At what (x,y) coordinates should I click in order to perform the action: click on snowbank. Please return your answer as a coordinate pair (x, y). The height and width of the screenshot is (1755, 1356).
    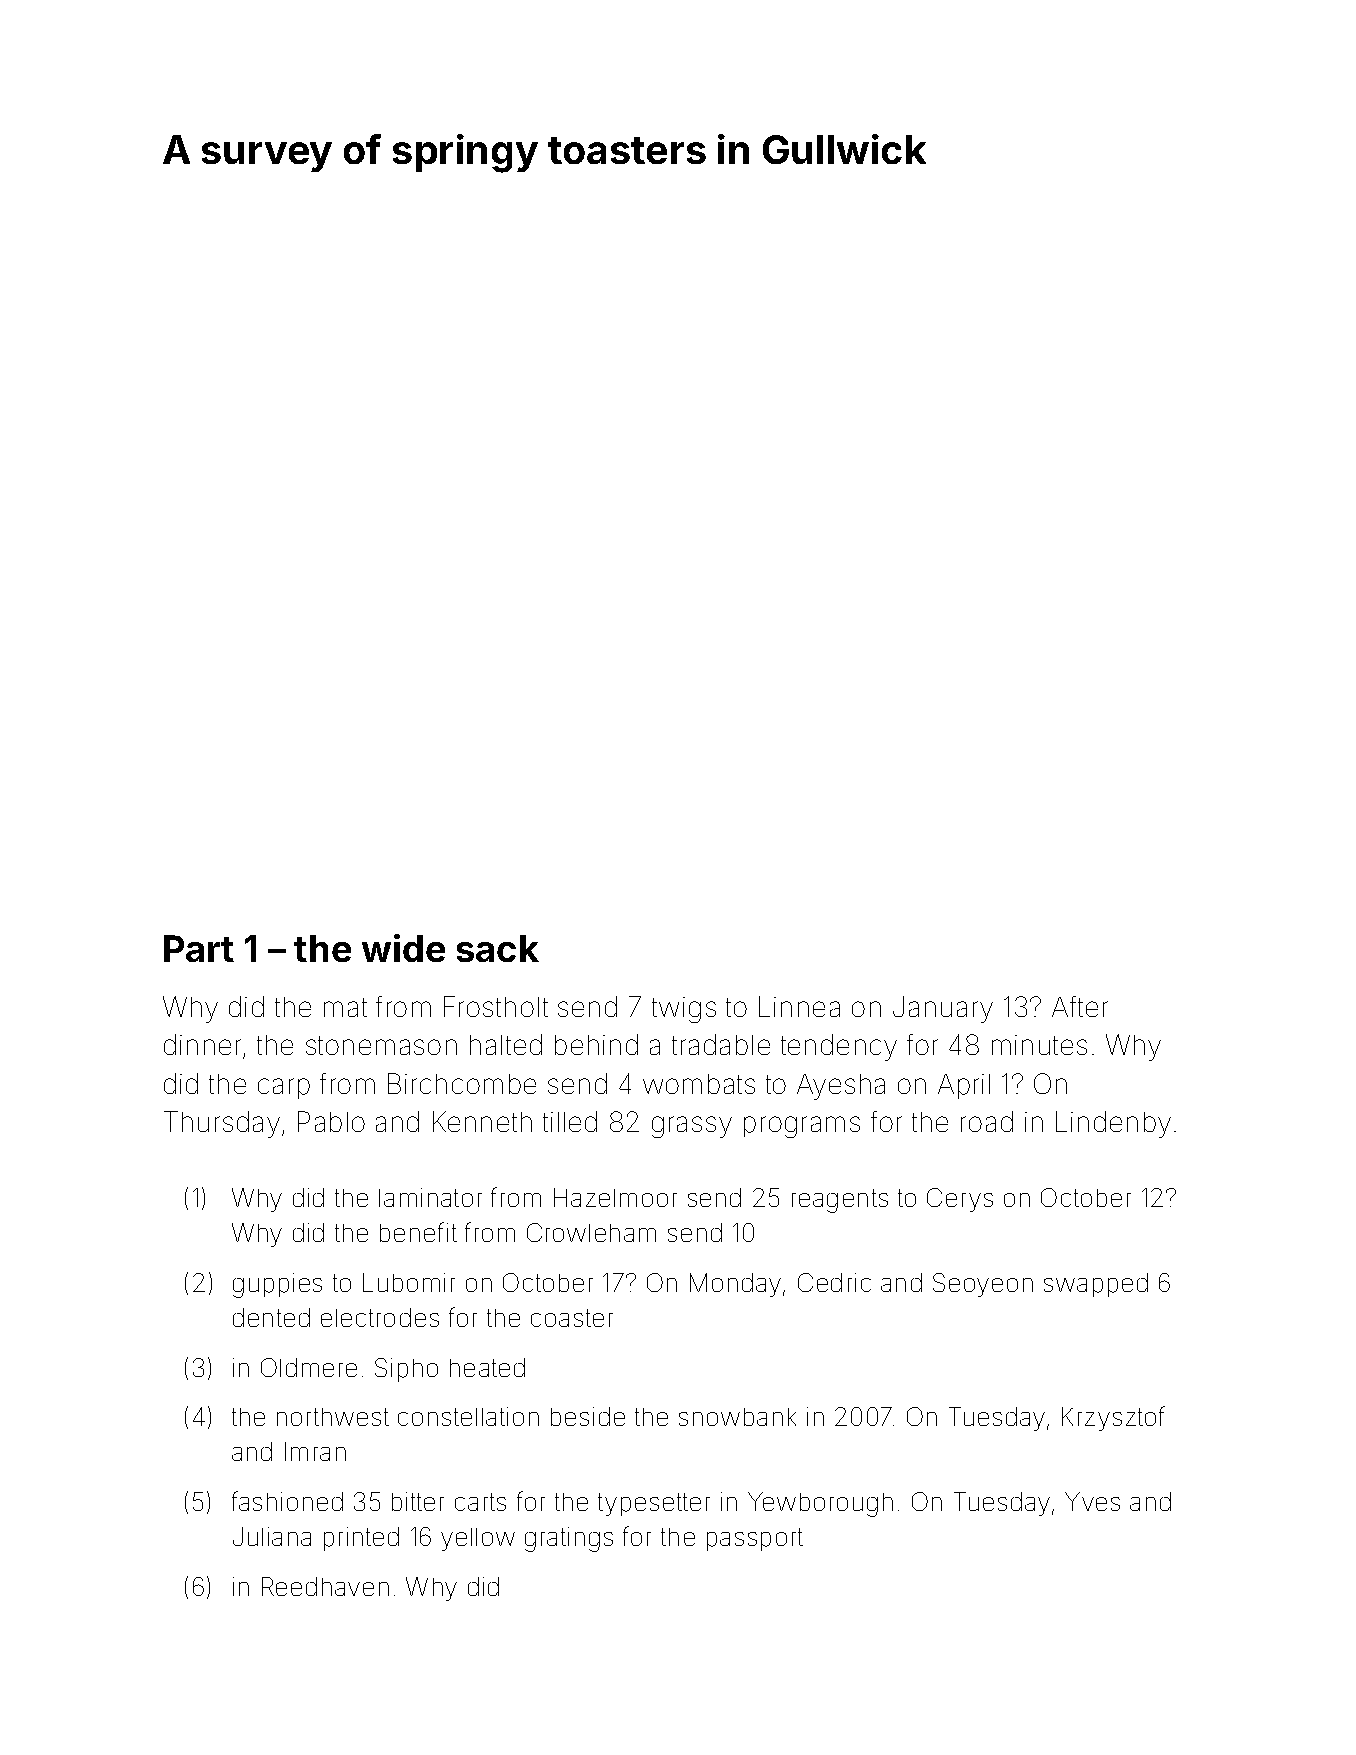
    Looking at the image, I should click on (737, 1417).
